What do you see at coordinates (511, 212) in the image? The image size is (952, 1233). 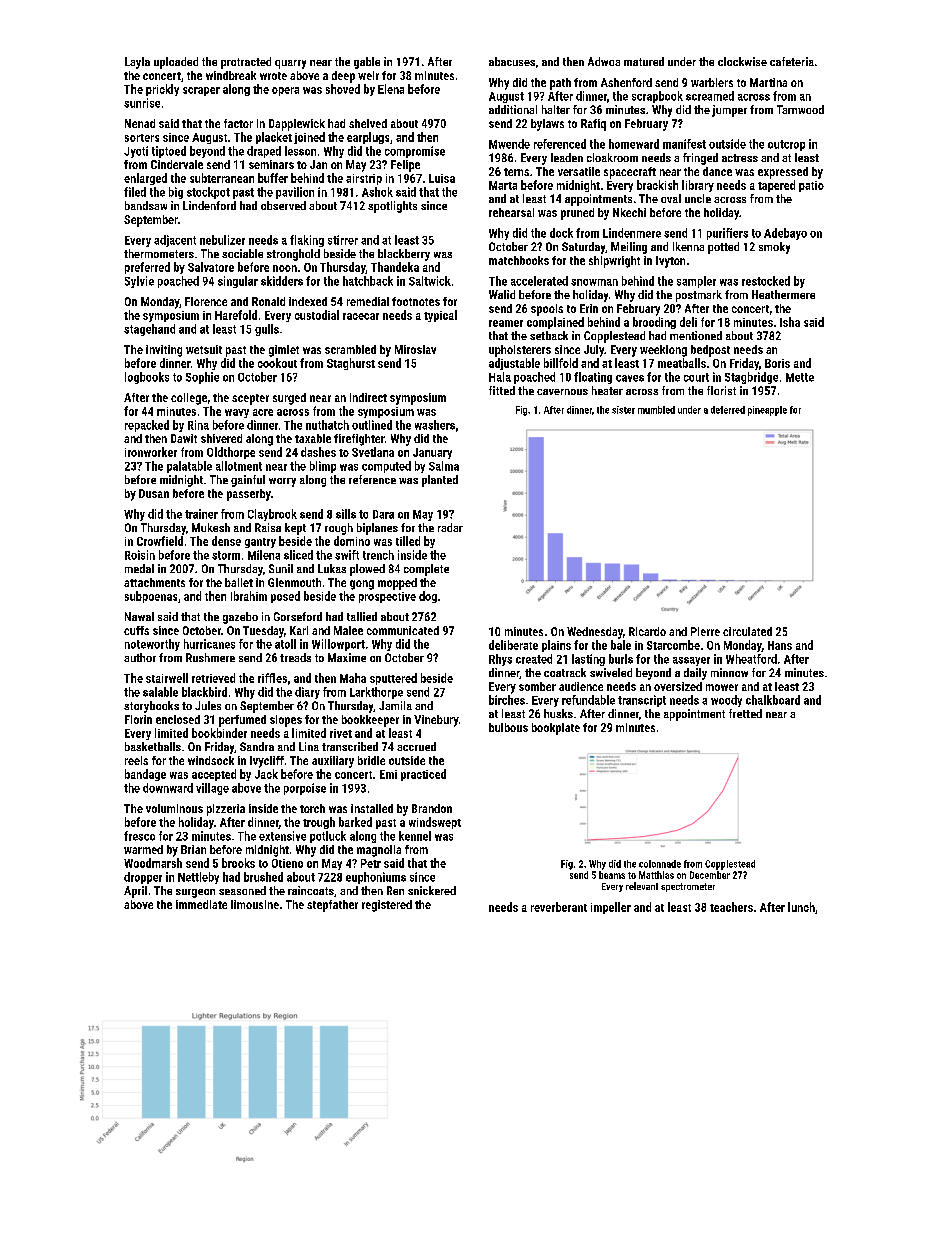 I see `rehearsal` at bounding box center [511, 212].
